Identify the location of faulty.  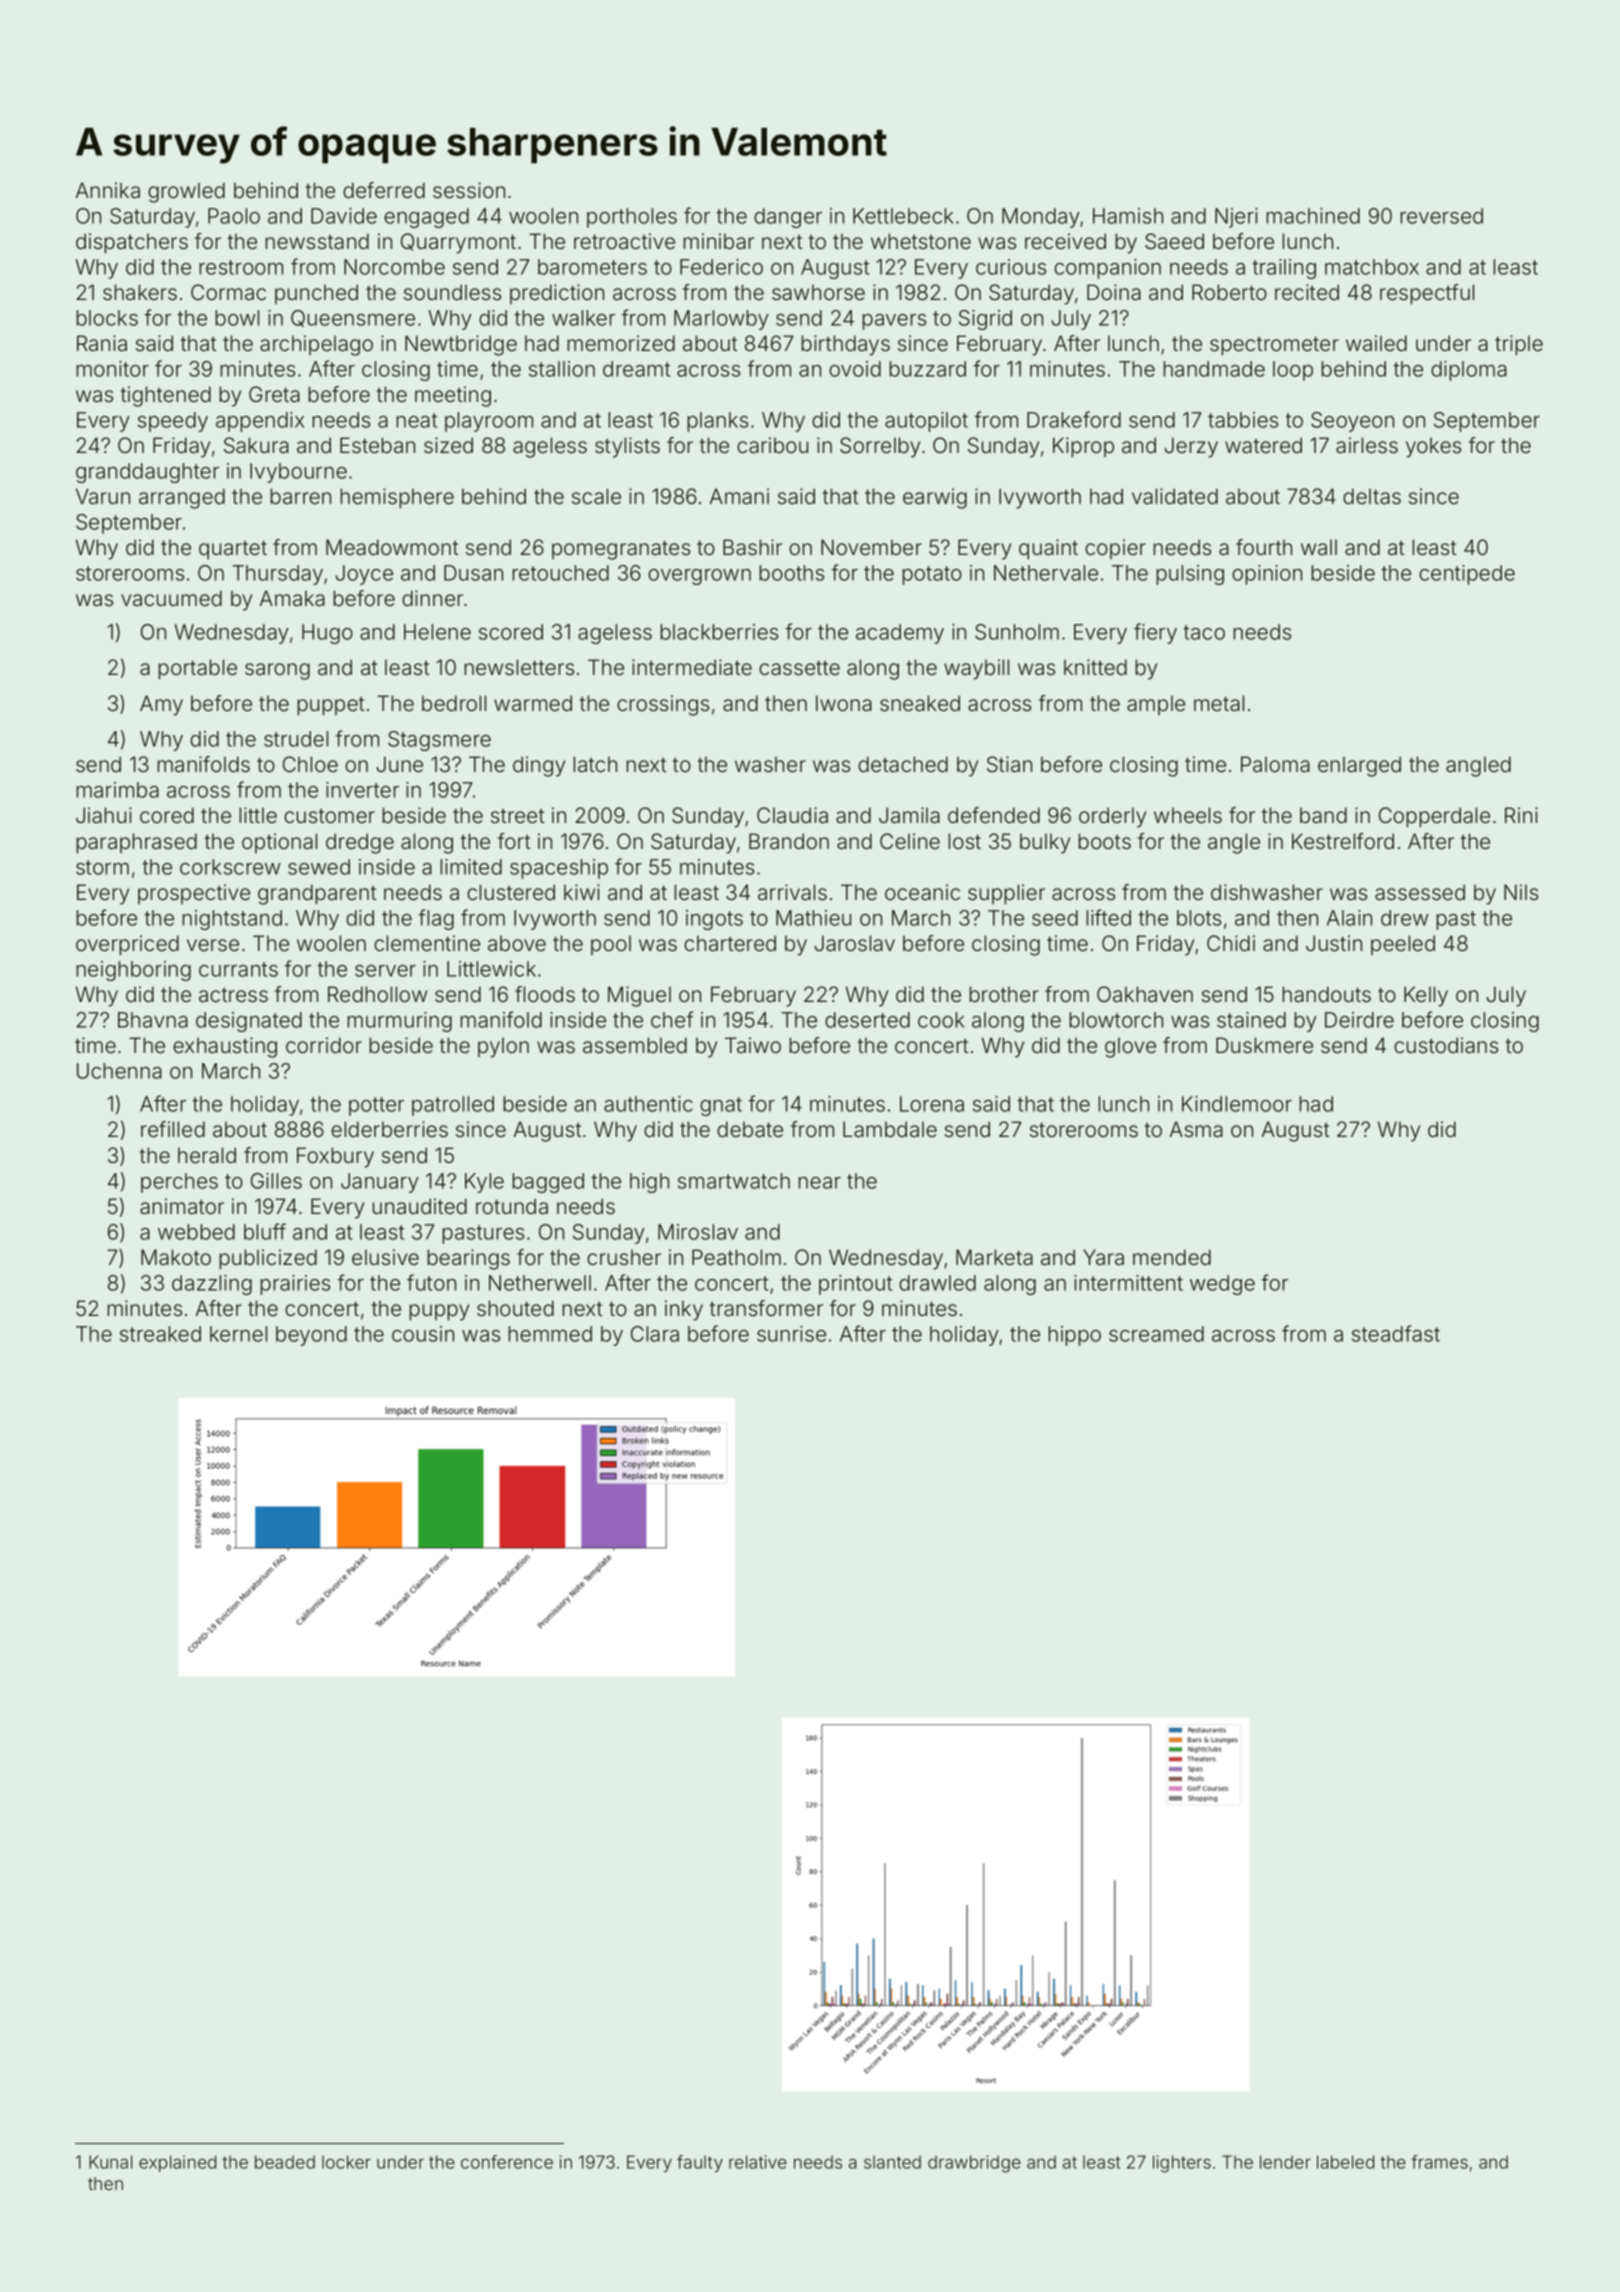
(700, 2163).
